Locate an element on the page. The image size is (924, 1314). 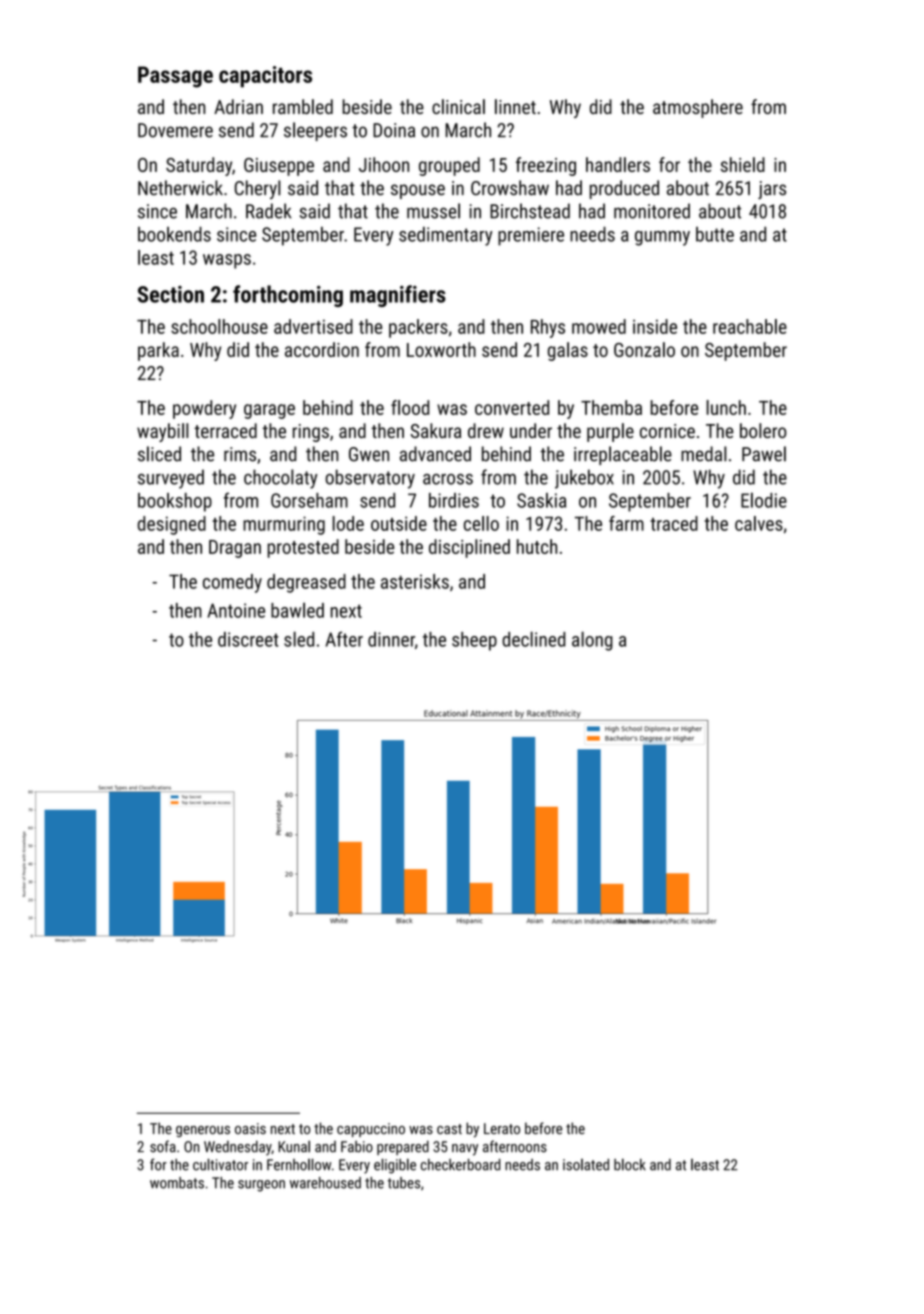
garage is located at coordinates (269, 411).
